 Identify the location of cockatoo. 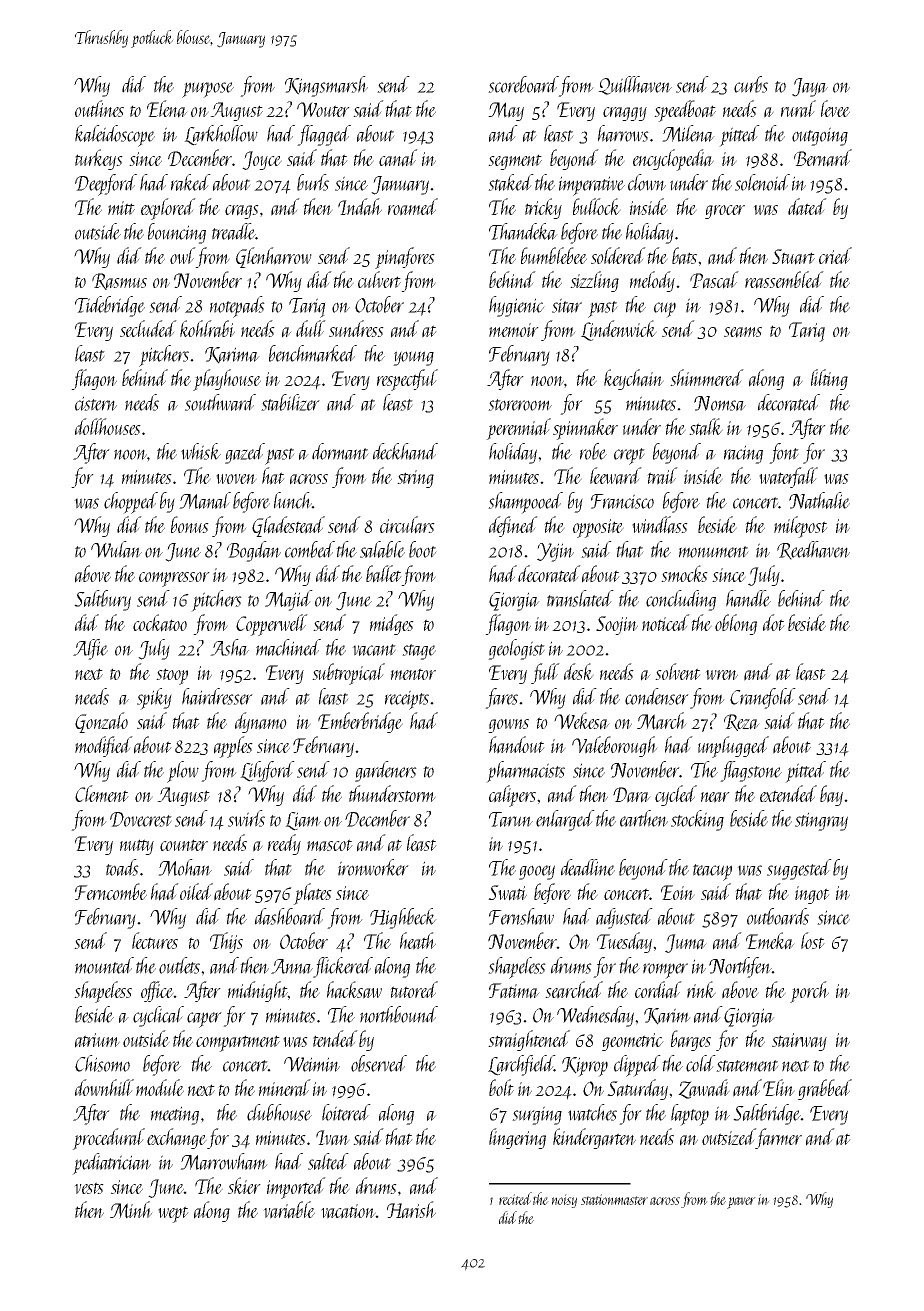
(160, 623).
